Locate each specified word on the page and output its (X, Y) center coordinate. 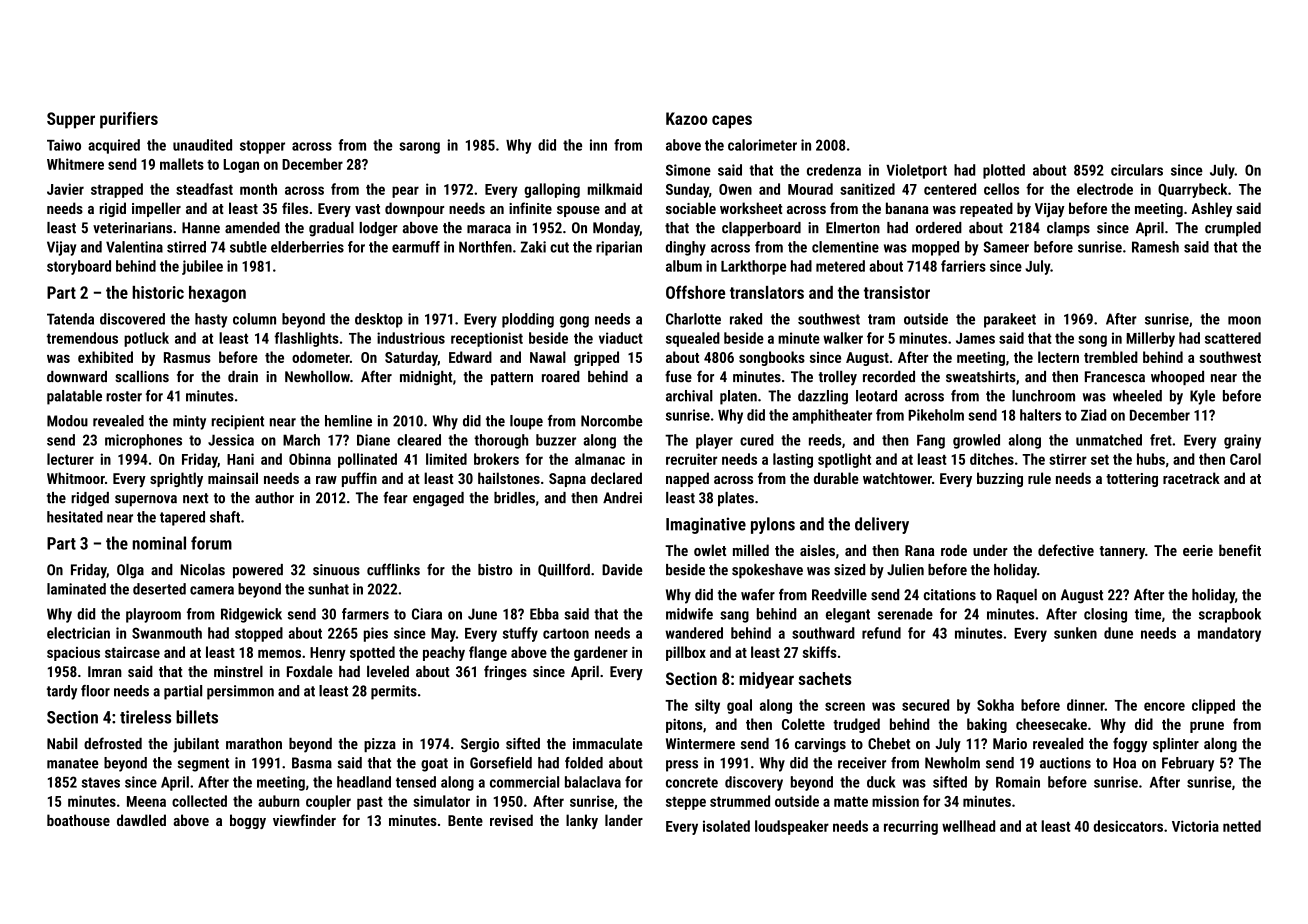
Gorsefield (501, 763)
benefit (1240, 550)
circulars (1137, 170)
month (258, 189)
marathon (254, 744)
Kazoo (686, 118)
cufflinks (393, 569)
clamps (1068, 229)
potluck (146, 339)
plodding (528, 320)
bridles (514, 498)
